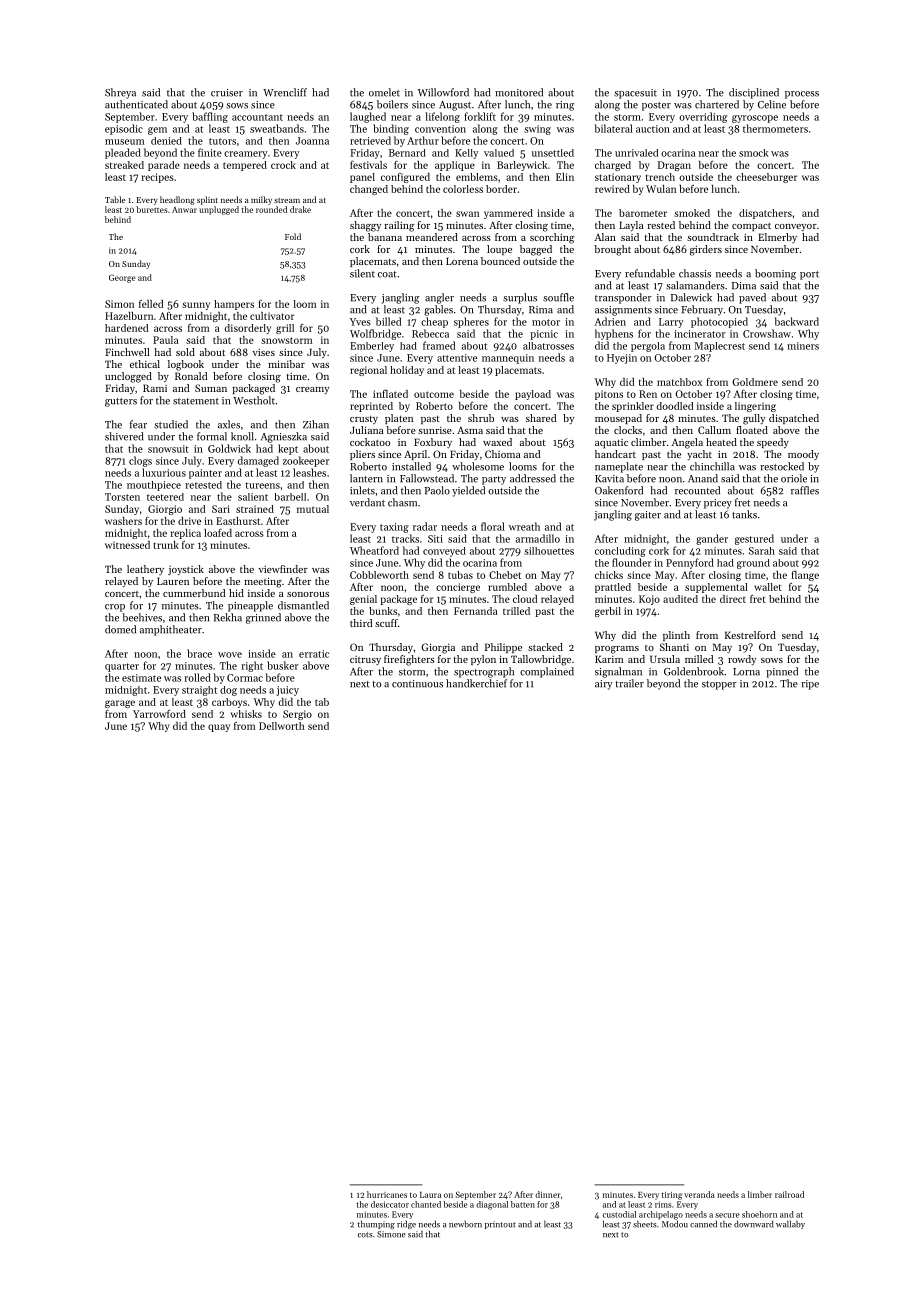  Describe the element at coordinates (376, 1224) in the page. I see `thumping` at that location.
